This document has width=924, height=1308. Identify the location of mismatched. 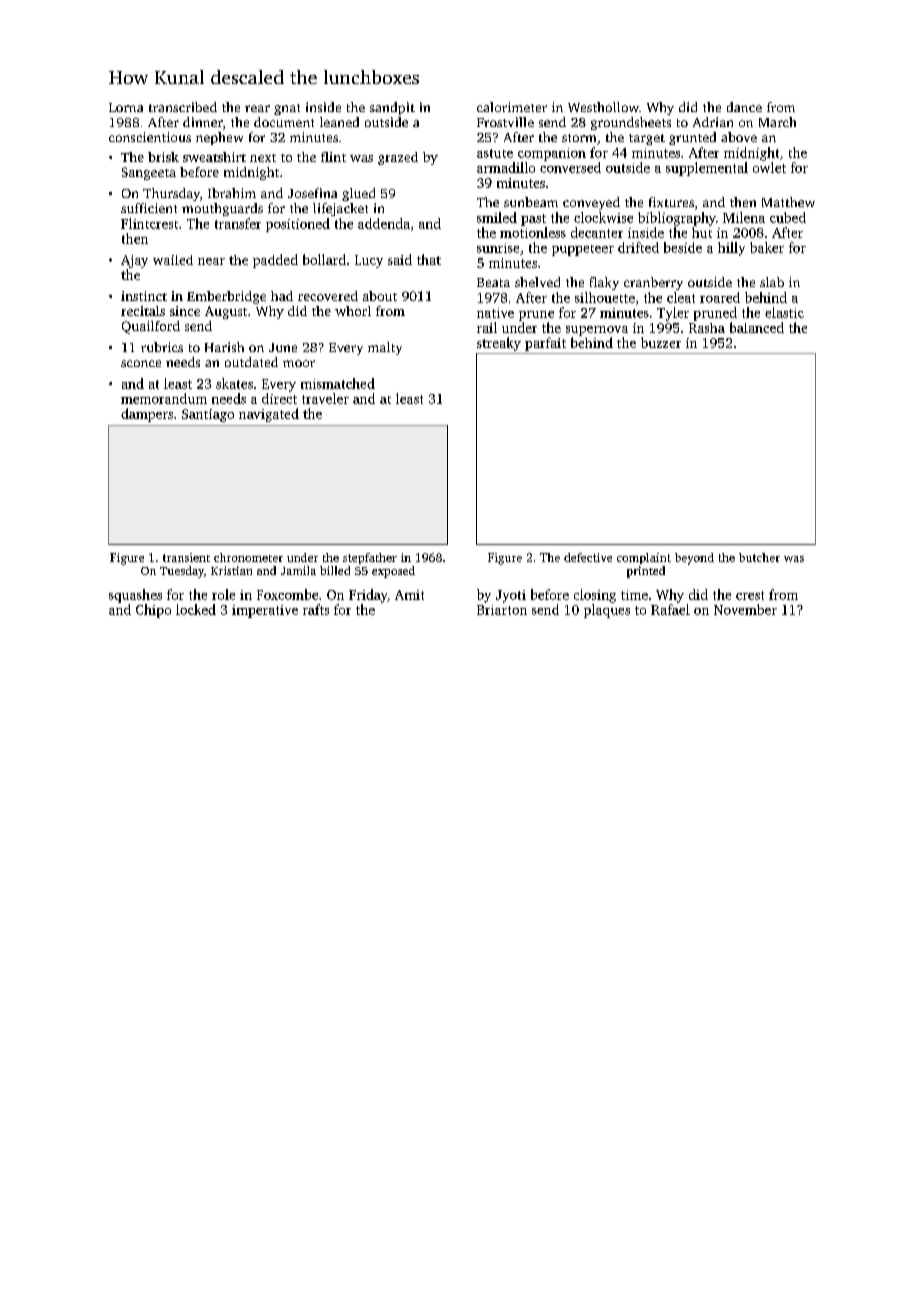
(338, 383).
